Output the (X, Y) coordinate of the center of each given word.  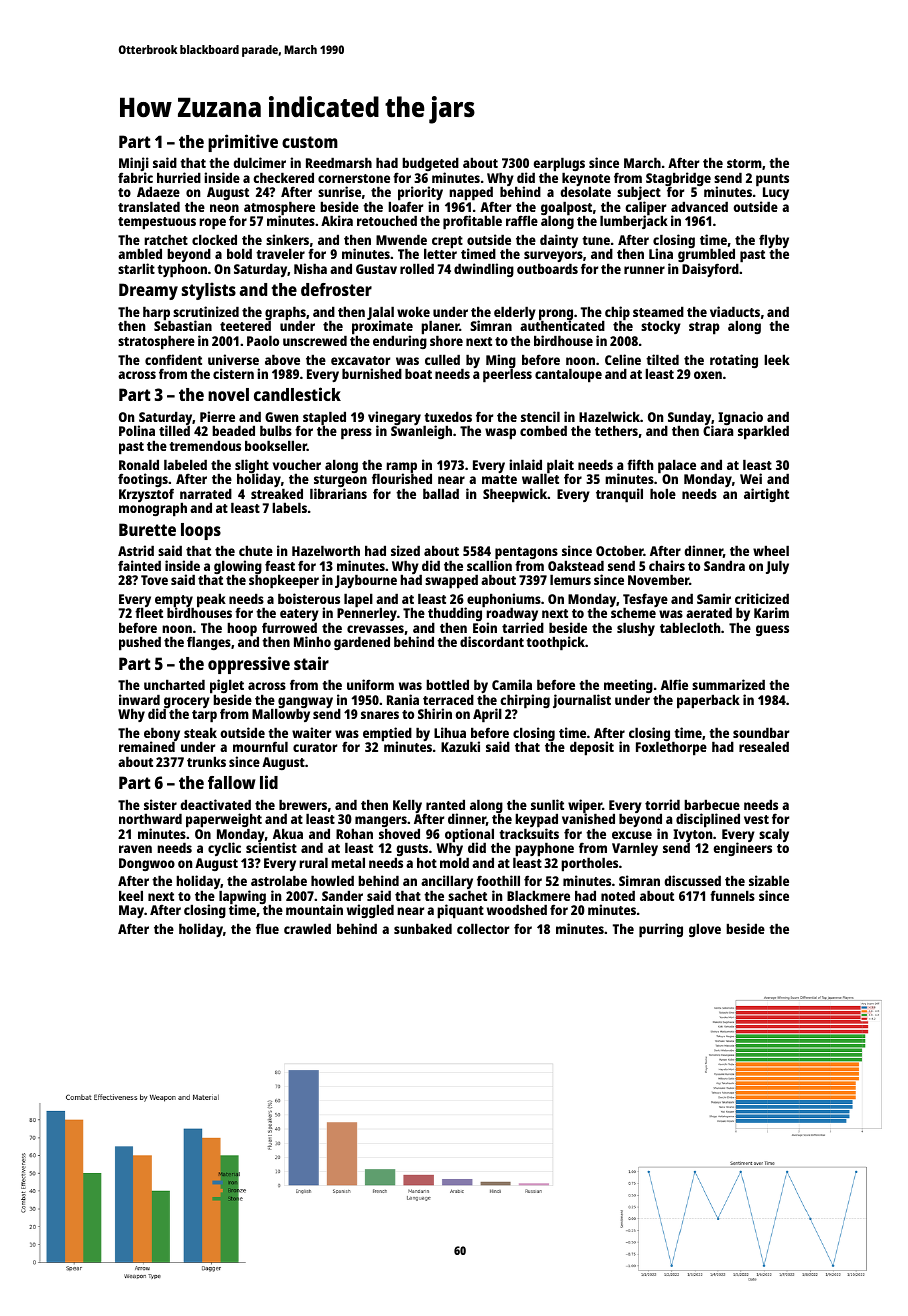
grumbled (706, 255)
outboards (547, 269)
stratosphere (156, 342)
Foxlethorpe (671, 749)
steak (200, 732)
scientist (271, 848)
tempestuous (157, 223)
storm (744, 163)
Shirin (435, 713)
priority (420, 193)
